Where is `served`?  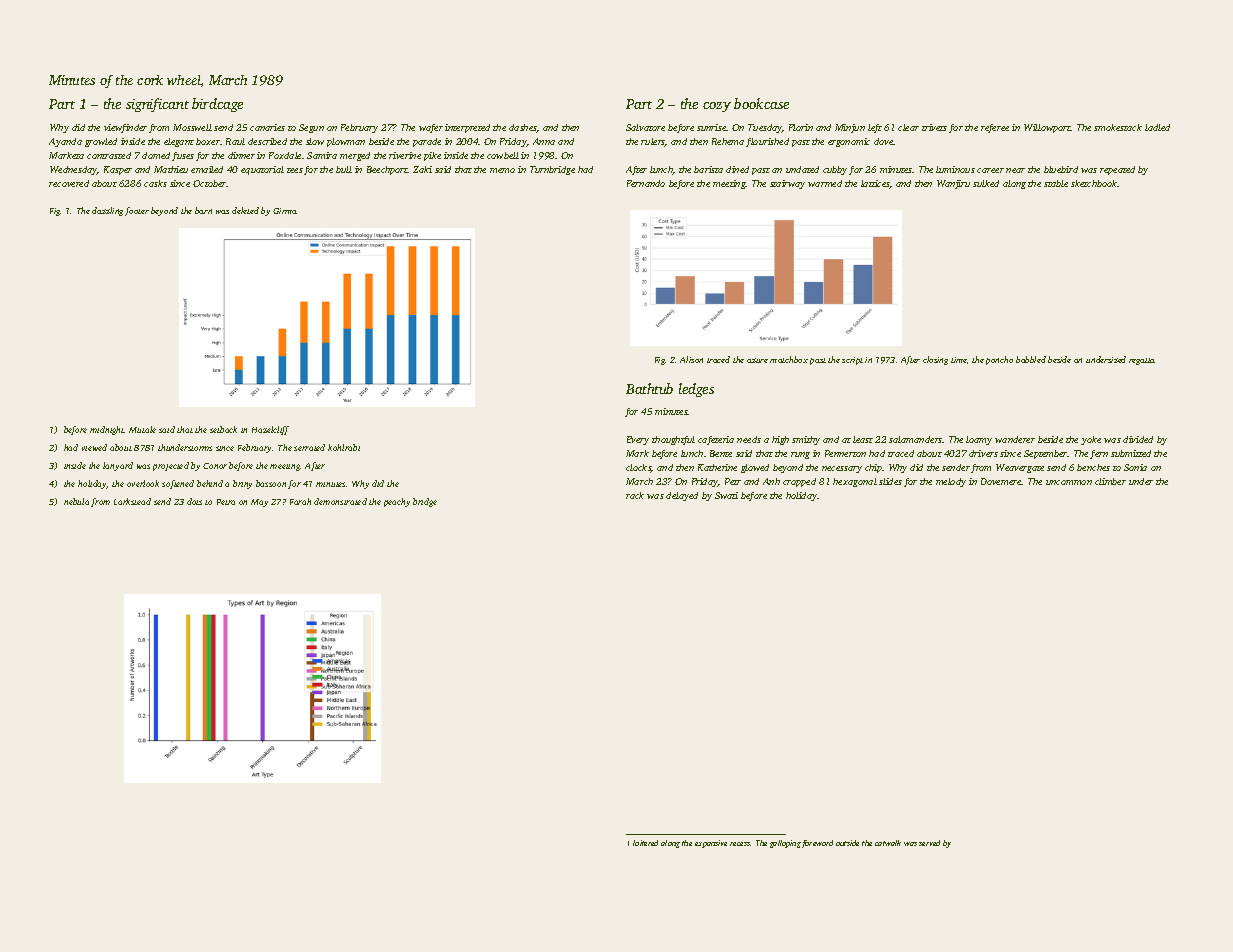
served is located at coordinates (929, 843).
